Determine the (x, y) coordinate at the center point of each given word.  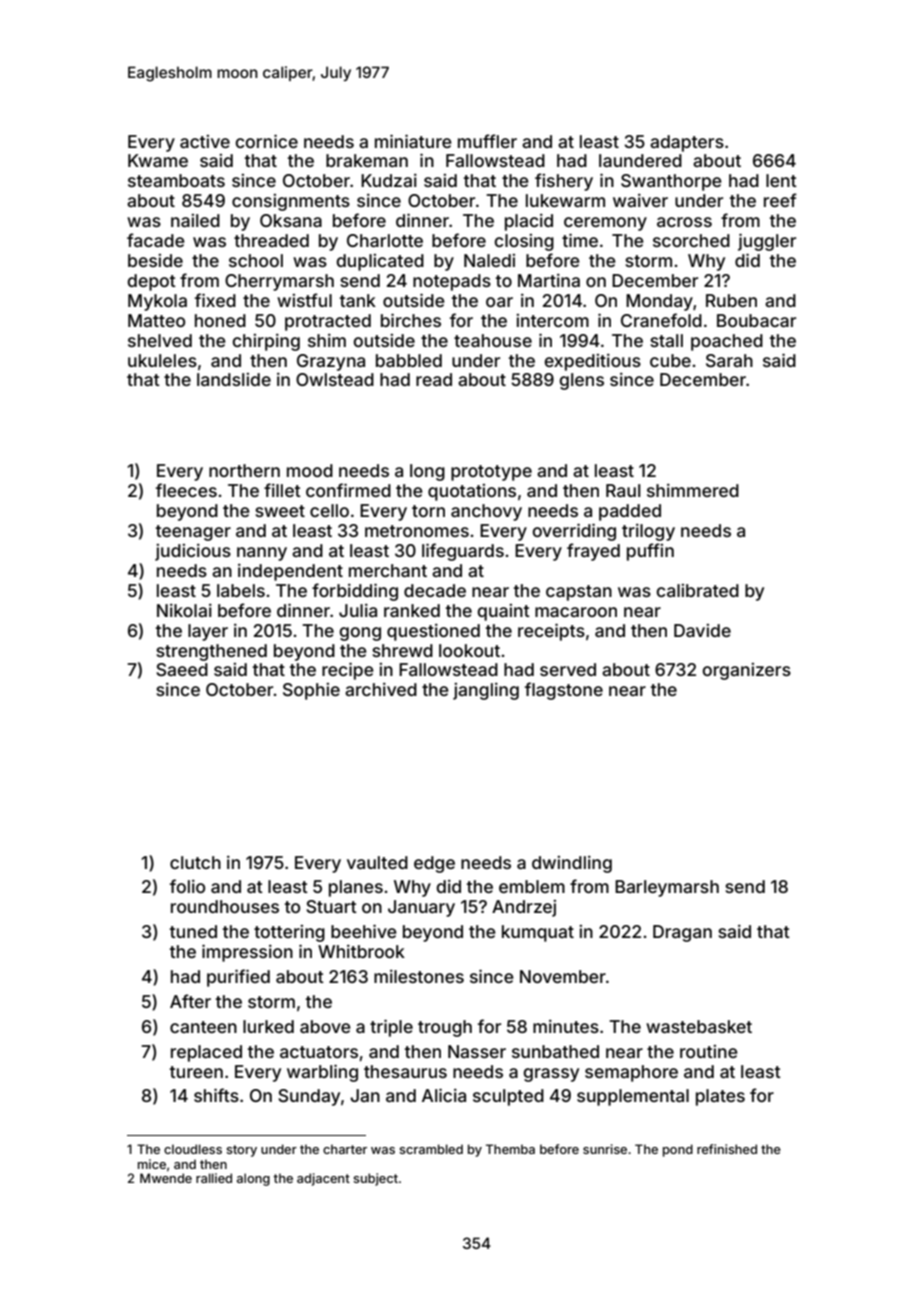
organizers (746, 671)
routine (709, 1051)
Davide (702, 630)
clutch (195, 862)
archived (381, 689)
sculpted (508, 1097)
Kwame (158, 160)
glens (581, 381)
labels (241, 590)
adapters (687, 143)
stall (666, 340)
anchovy (486, 512)
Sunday (309, 1097)
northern (244, 470)
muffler (487, 141)
